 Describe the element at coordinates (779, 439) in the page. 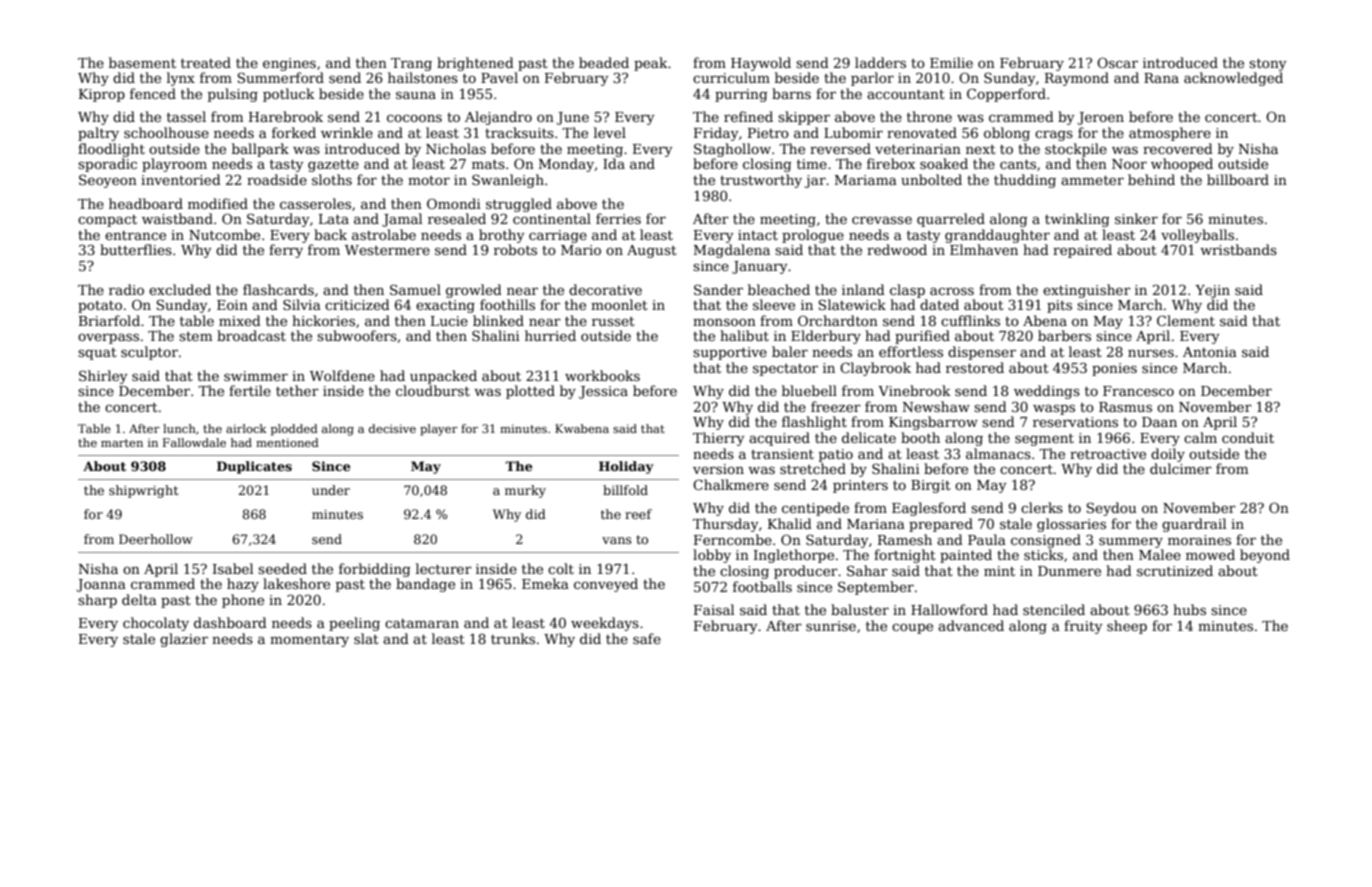

I see `acquired` at that location.
